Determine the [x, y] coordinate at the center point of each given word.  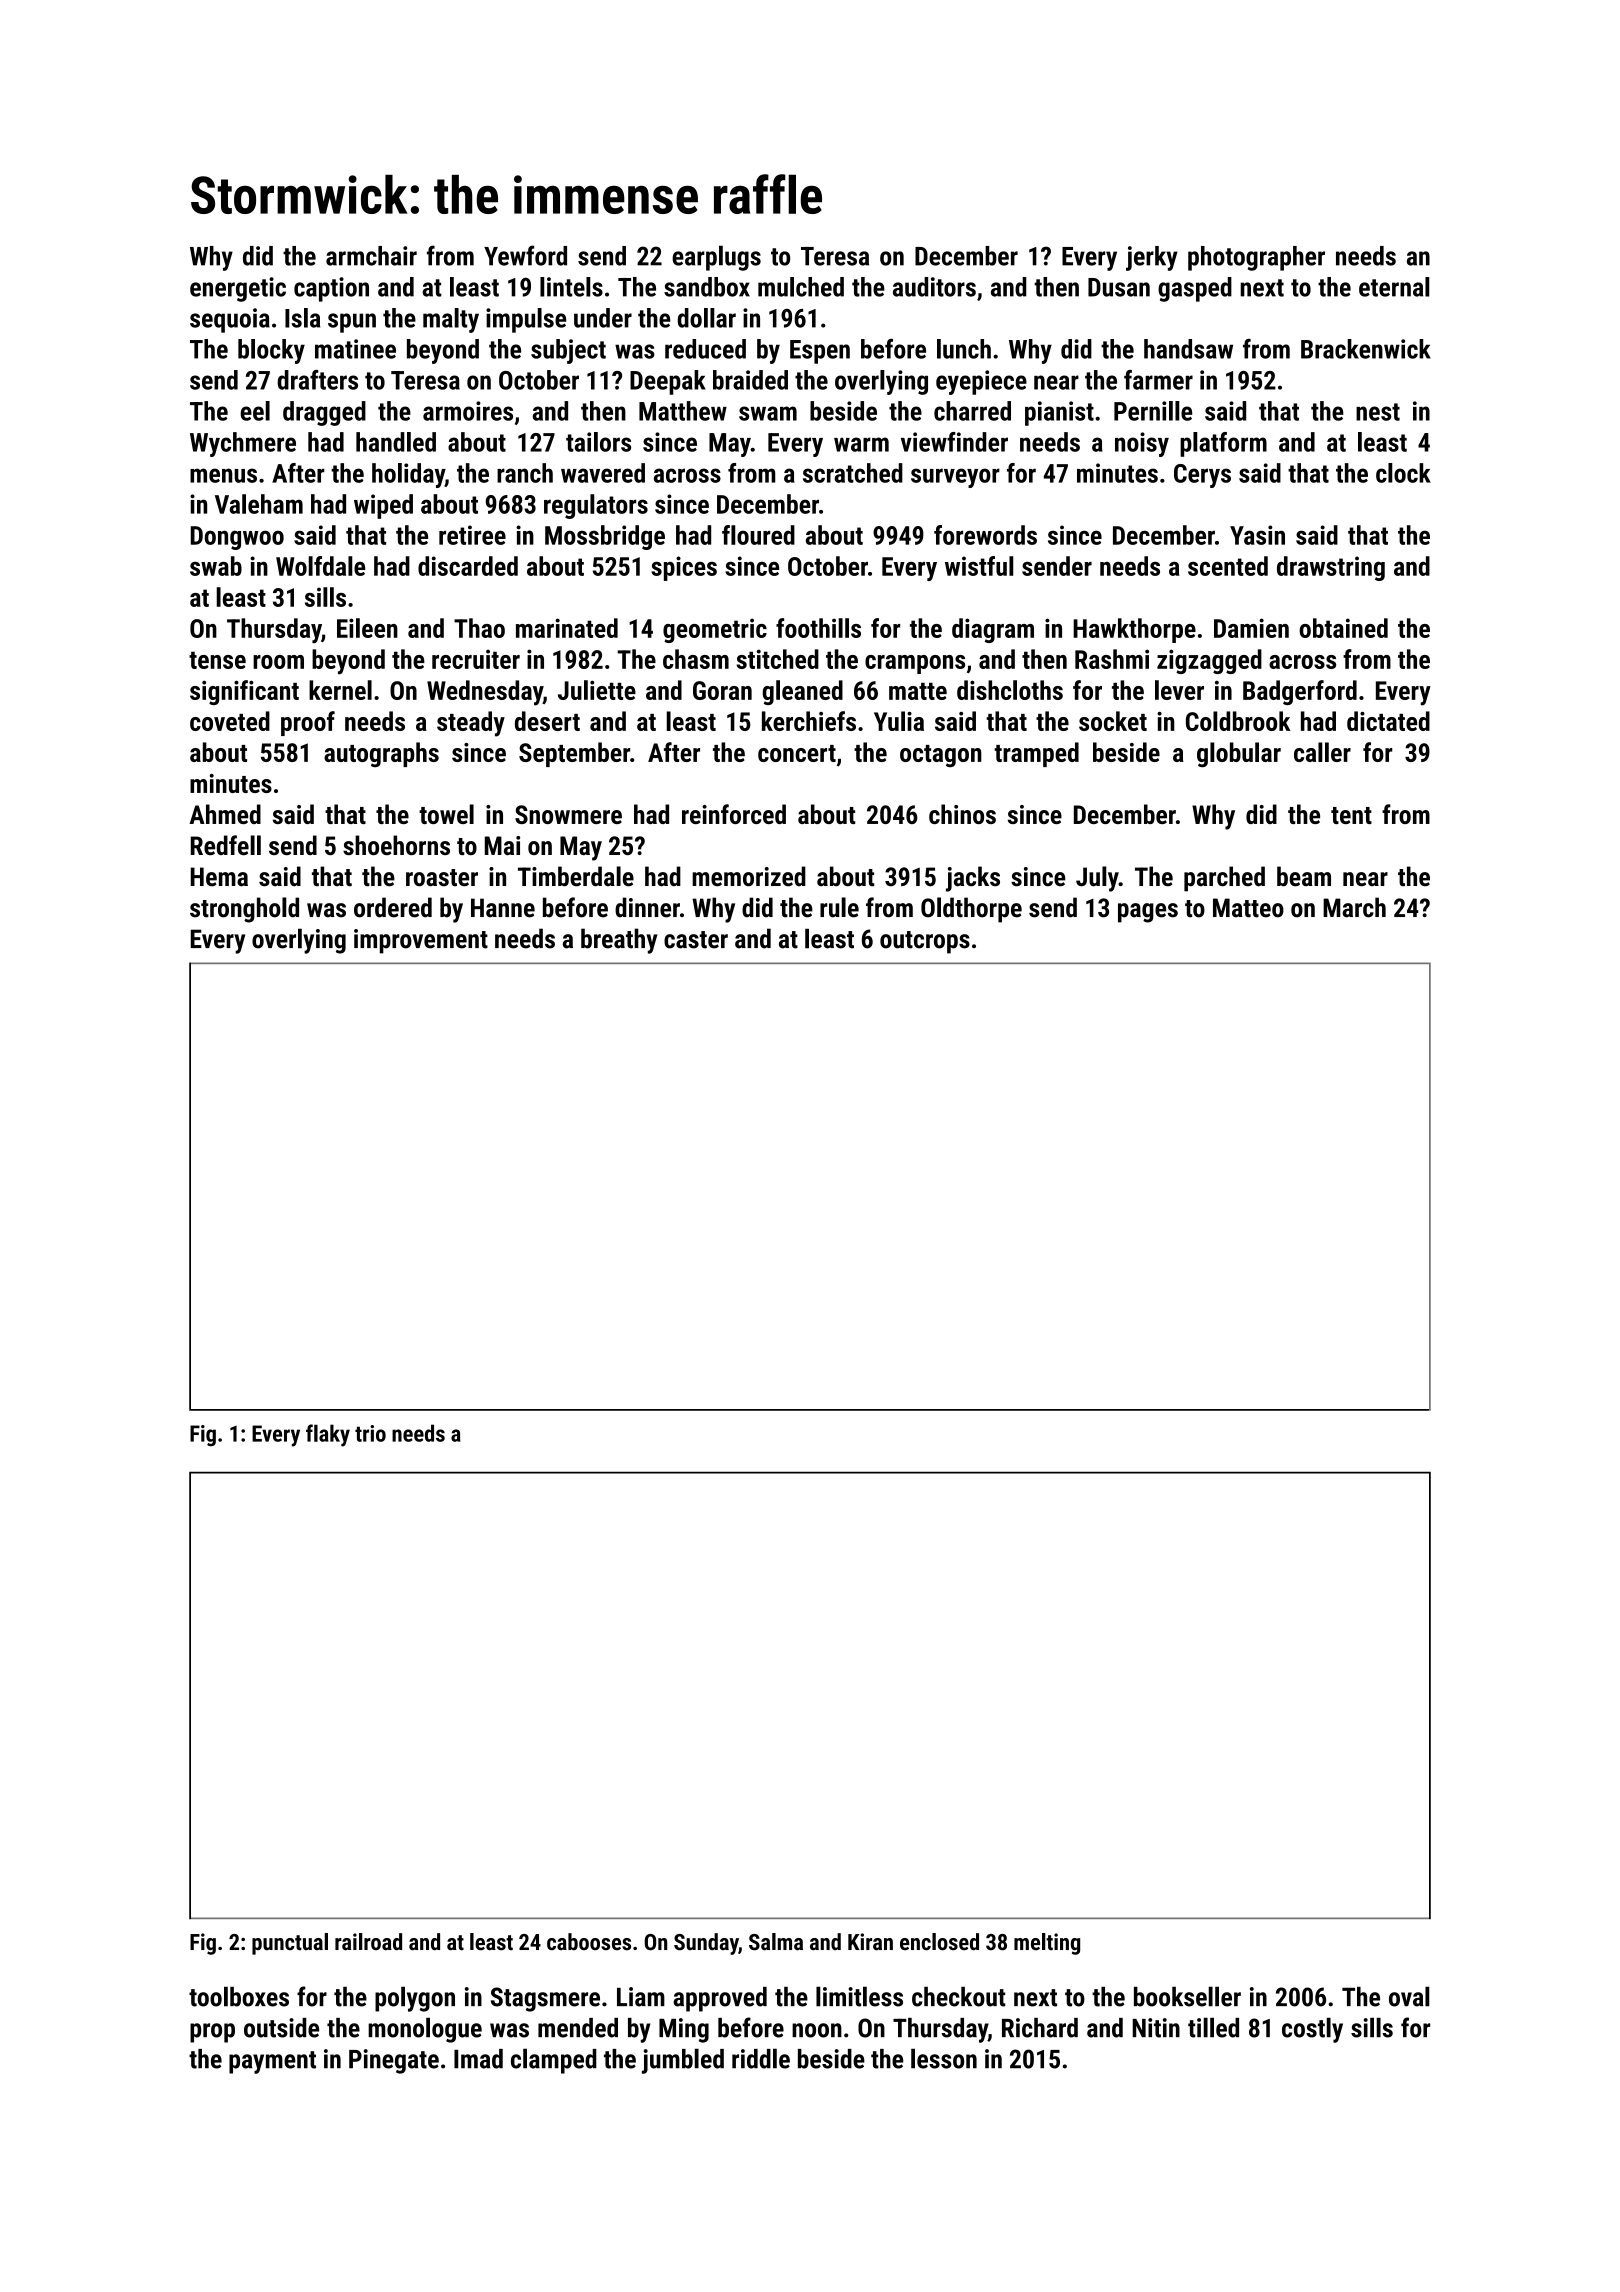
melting [1047, 1944]
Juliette [597, 690]
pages [1148, 913]
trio [370, 1433]
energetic [238, 289]
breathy [619, 941]
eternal [1394, 287]
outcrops [925, 942]
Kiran [870, 1942]
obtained [1343, 628]
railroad [368, 1942]
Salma [776, 1942]
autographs [381, 754]
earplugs [716, 258]
